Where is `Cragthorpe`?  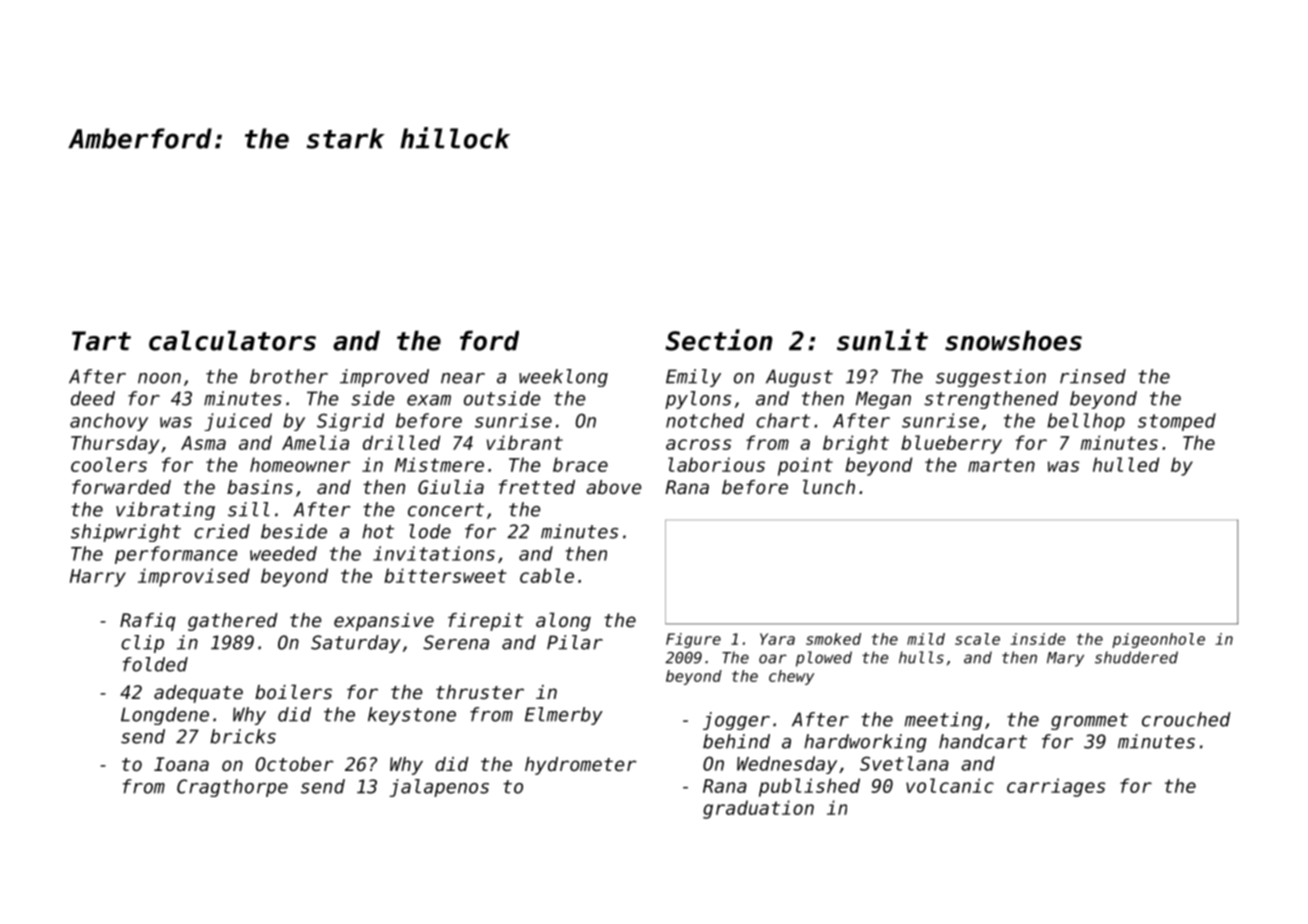
Cragthorpe is located at coordinates (232, 788).
